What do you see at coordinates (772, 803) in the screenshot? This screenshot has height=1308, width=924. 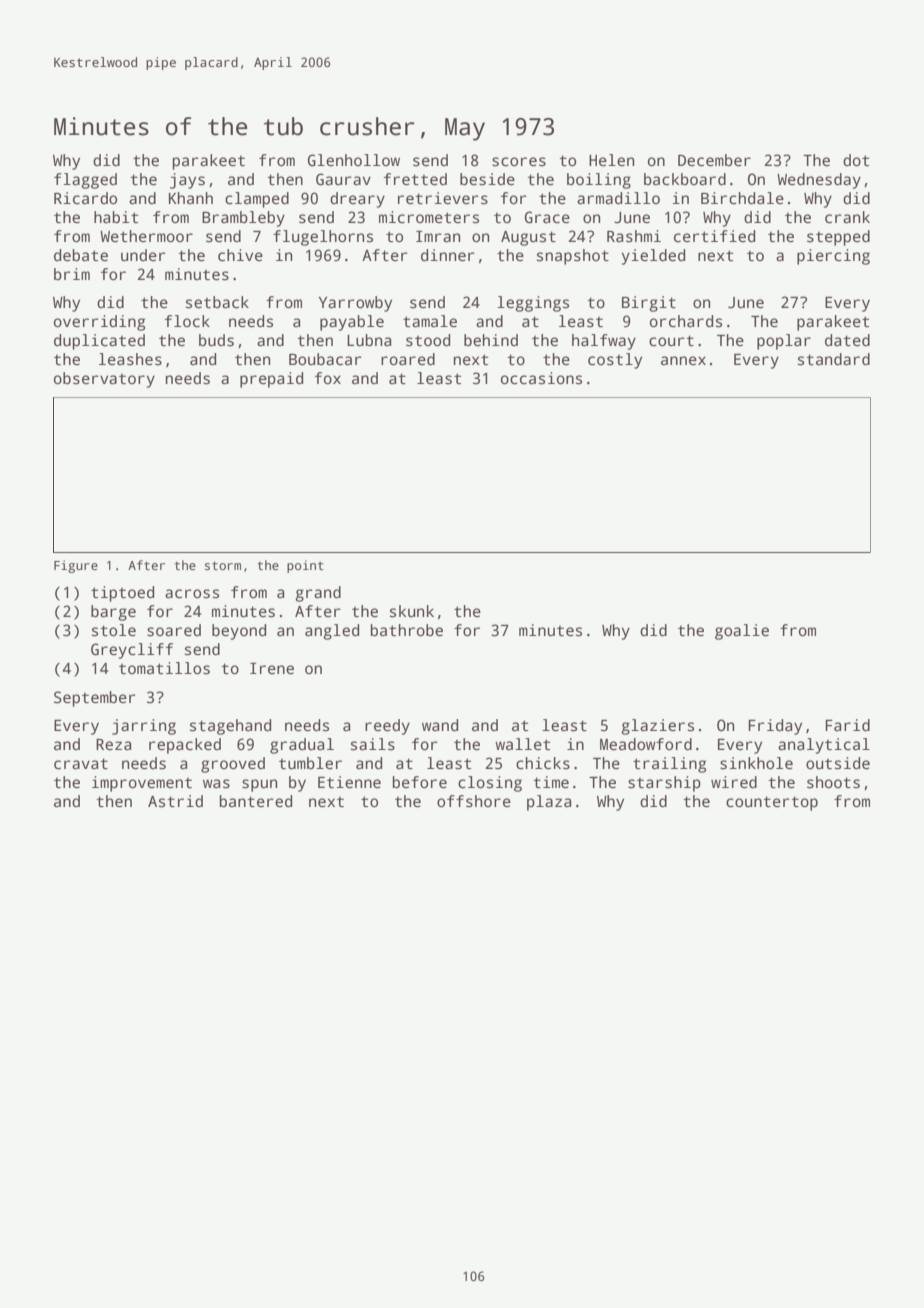 I see `countertop` at bounding box center [772, 803].
